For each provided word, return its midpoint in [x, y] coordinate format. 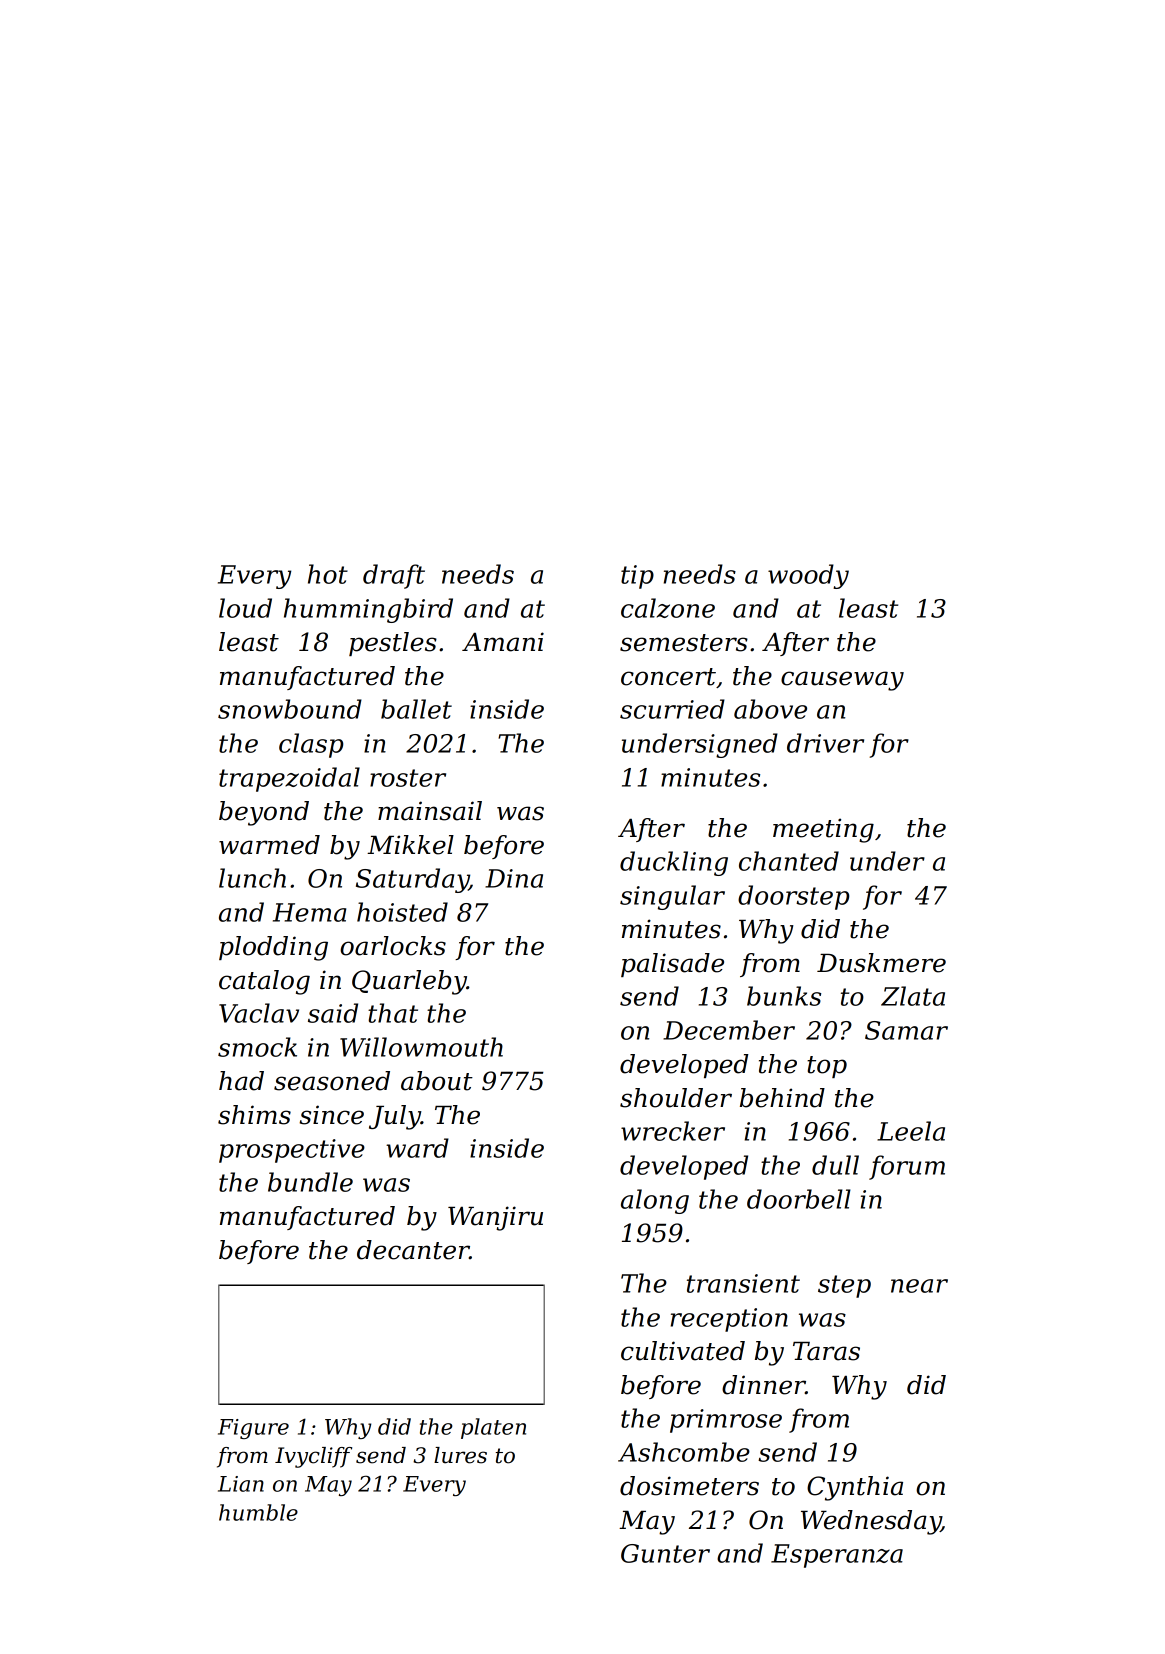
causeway [842, 681]
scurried [672, 709]
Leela [911, 1131]
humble [258, 1512]
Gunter [665, 1553]
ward [417, 1148]
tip [637, 577]
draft [394, 576]
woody [808, 576]
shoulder [676, 1098]
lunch [252, 878]
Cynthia [855, 1488]
